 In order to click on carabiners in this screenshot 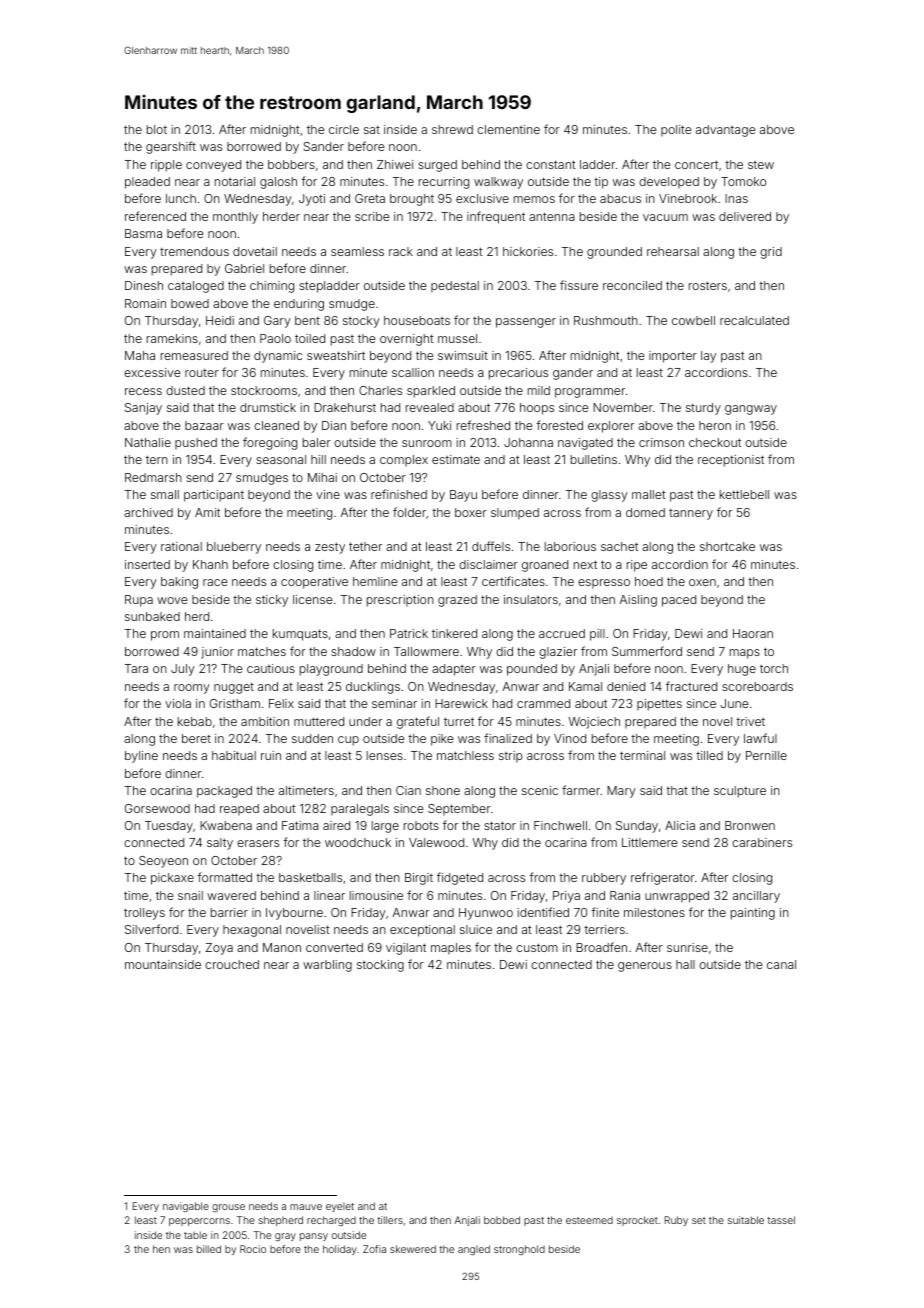, I will do `click(762, 842)`.
